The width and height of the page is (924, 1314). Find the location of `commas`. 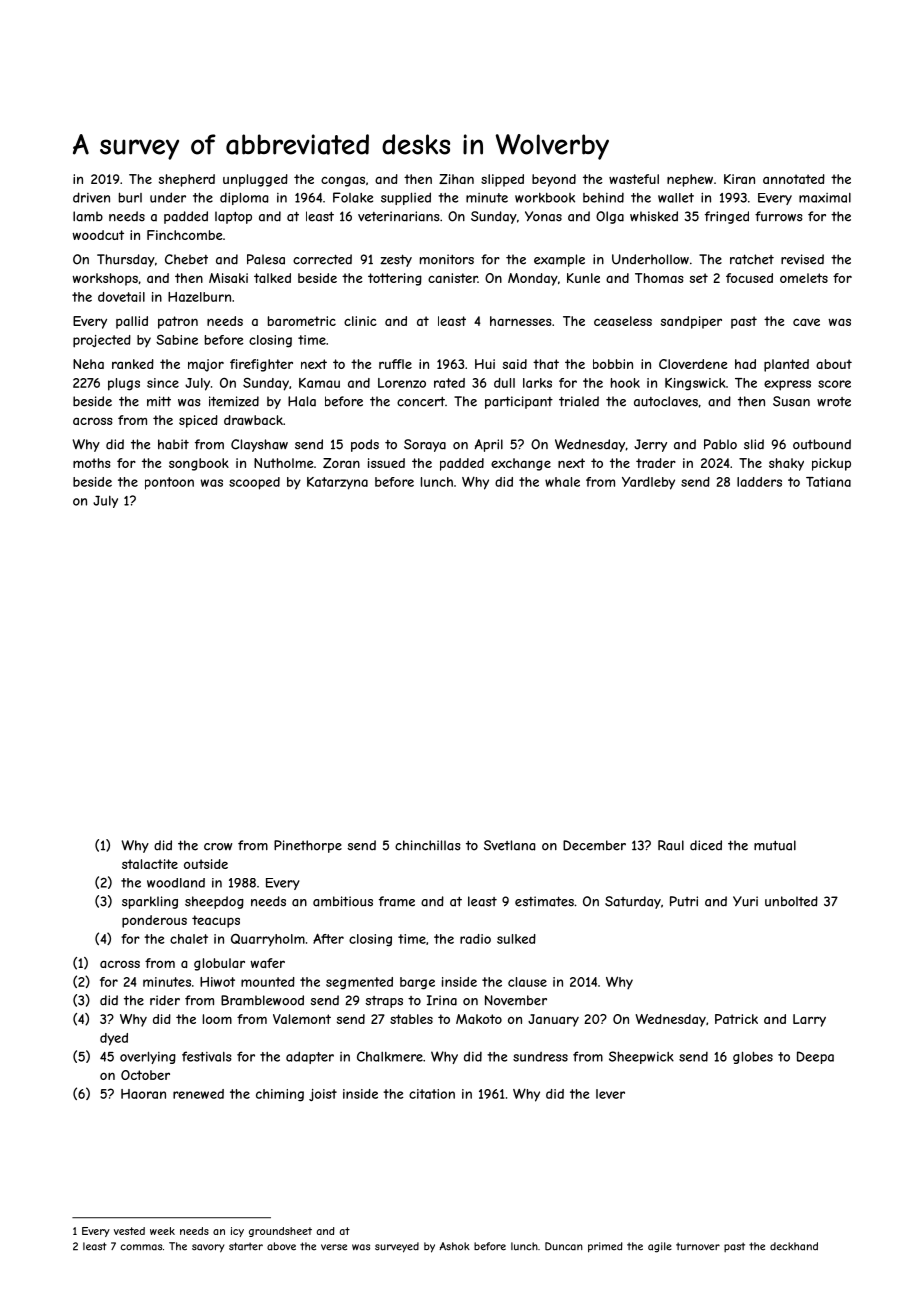

commas is located at coordinates (141, 1247).
